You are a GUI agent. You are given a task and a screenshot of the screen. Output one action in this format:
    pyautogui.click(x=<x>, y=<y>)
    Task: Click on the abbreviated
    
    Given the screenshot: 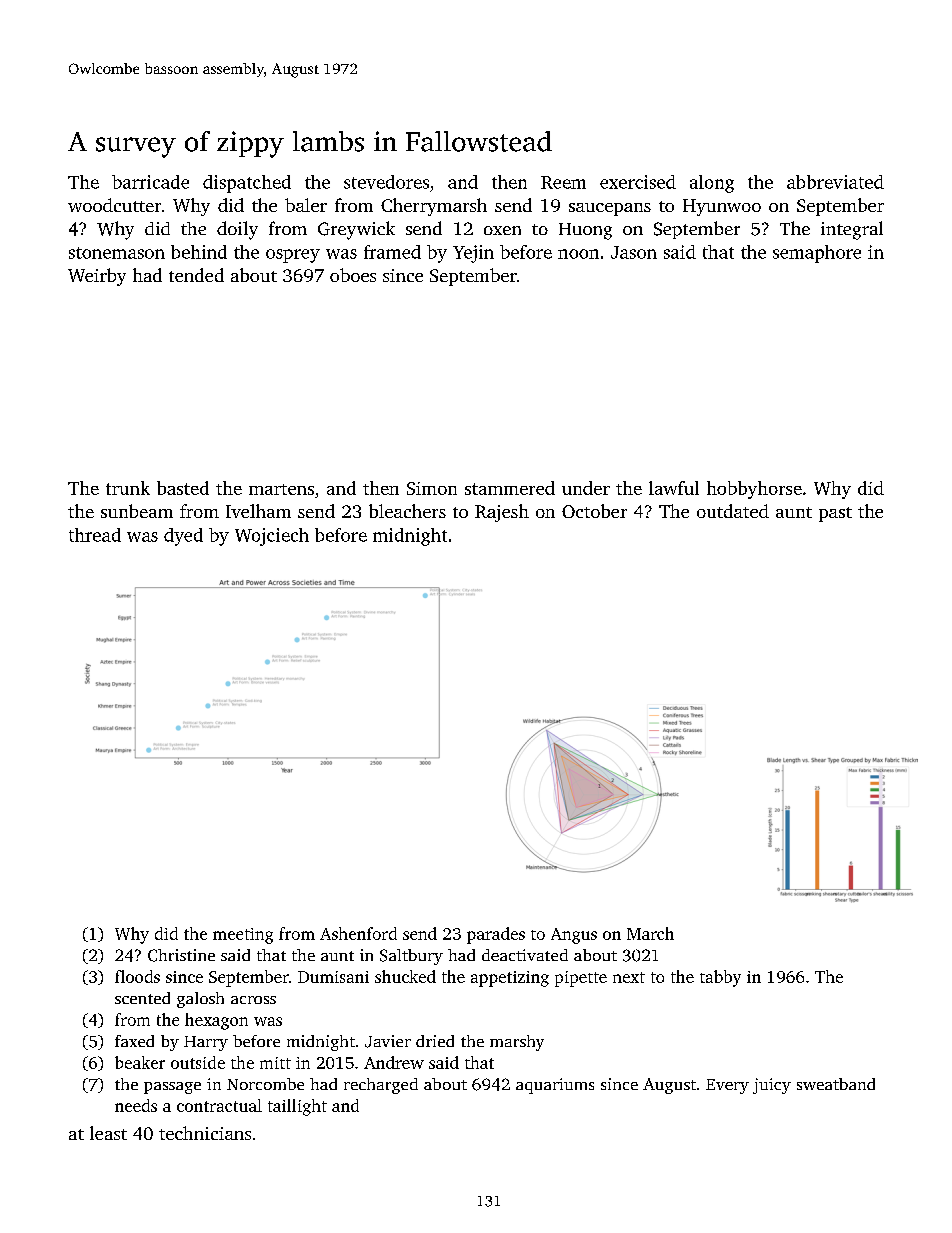 What is the action you would take?
    pyautogui.click(x=835, y=182)
